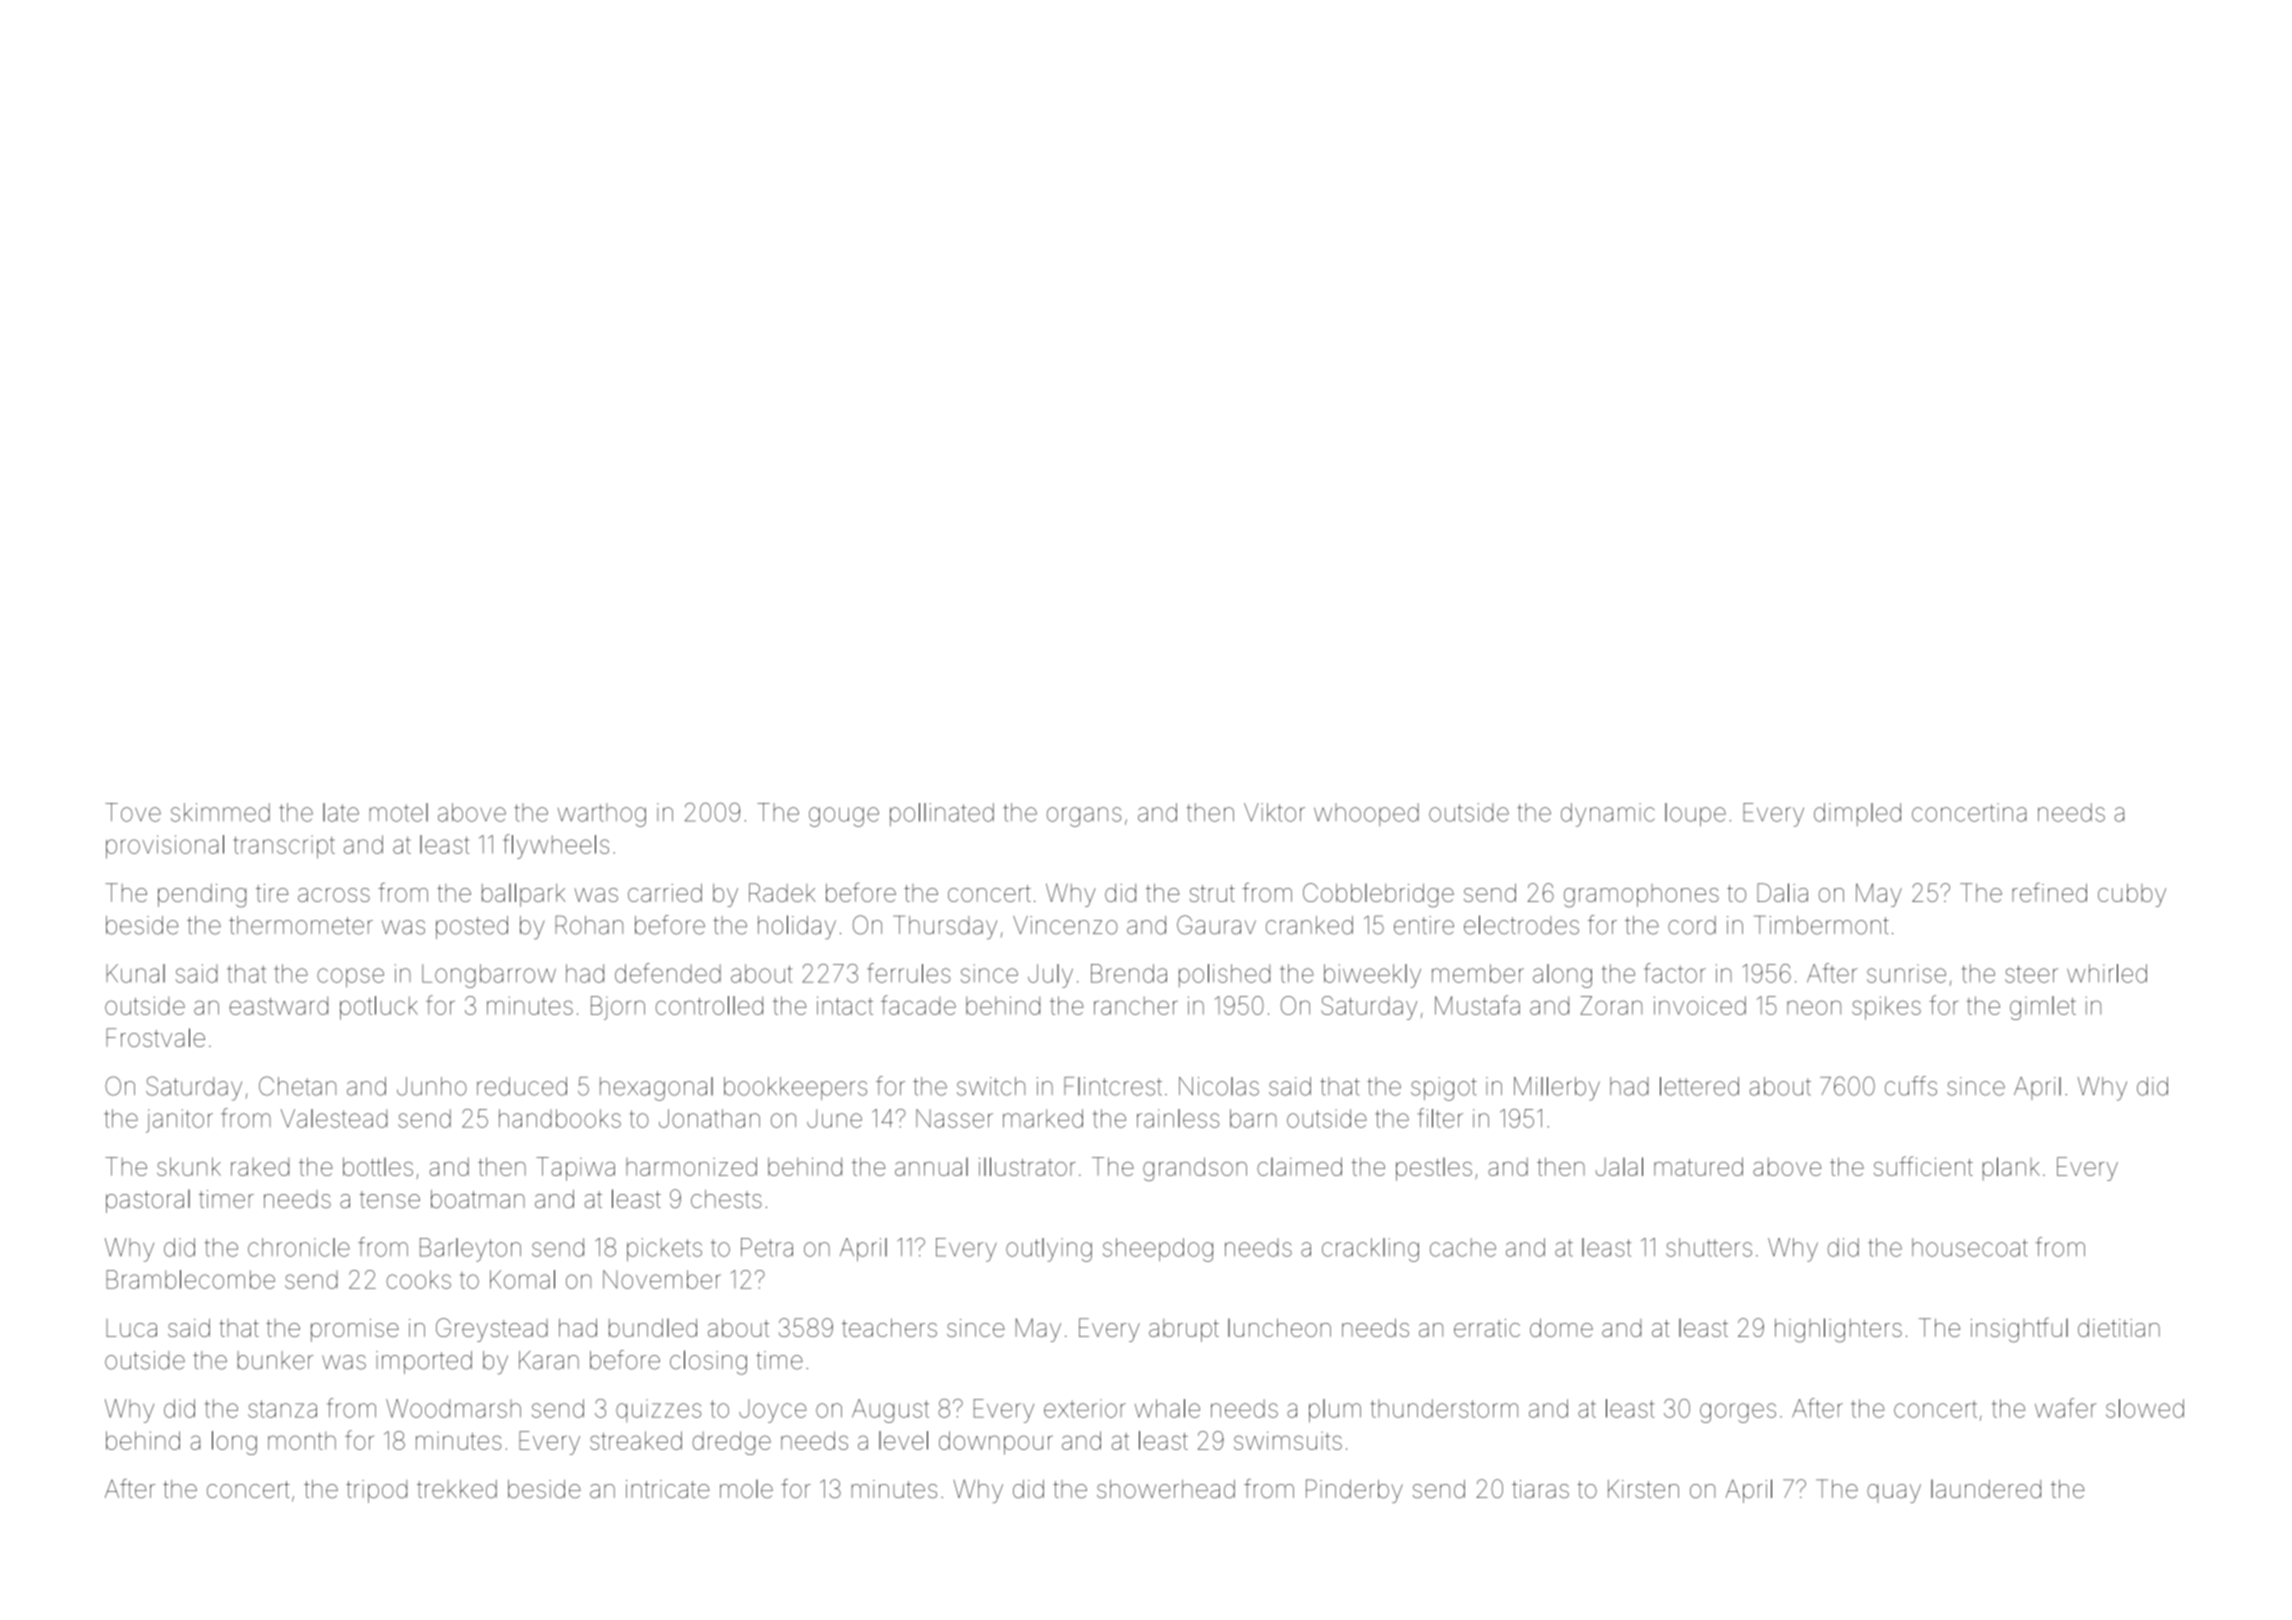 This document has height=1620, width=2292. What do you see at coordinates (297, 1086) in the document?
I see `Chetan` at bounding box center [297, 1086].
